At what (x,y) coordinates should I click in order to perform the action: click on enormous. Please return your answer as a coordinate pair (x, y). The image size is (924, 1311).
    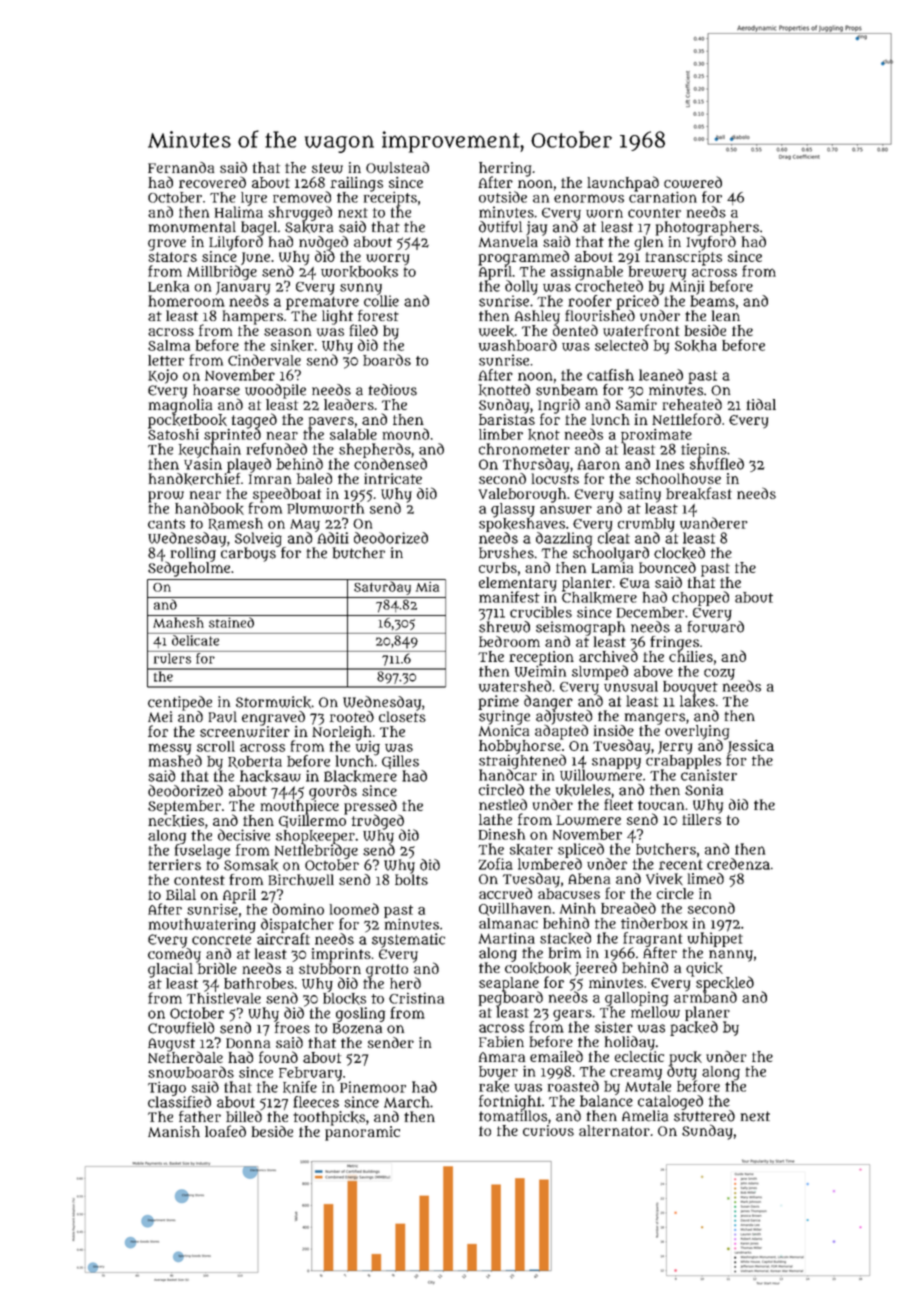
    Looking at the image, I should click on (589, 198).
